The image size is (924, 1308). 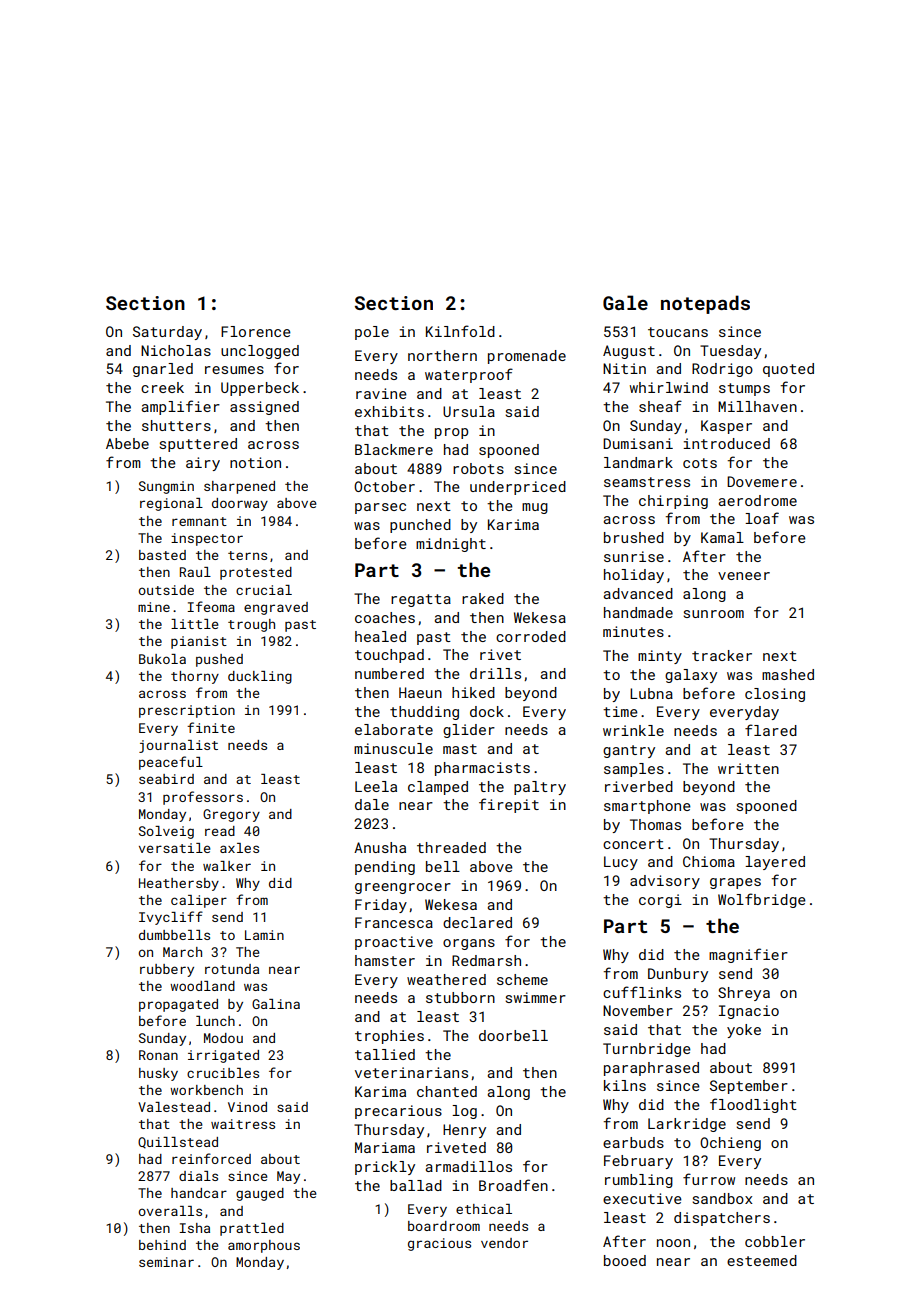 I want to click on basted, so click(x=162, y=555).
